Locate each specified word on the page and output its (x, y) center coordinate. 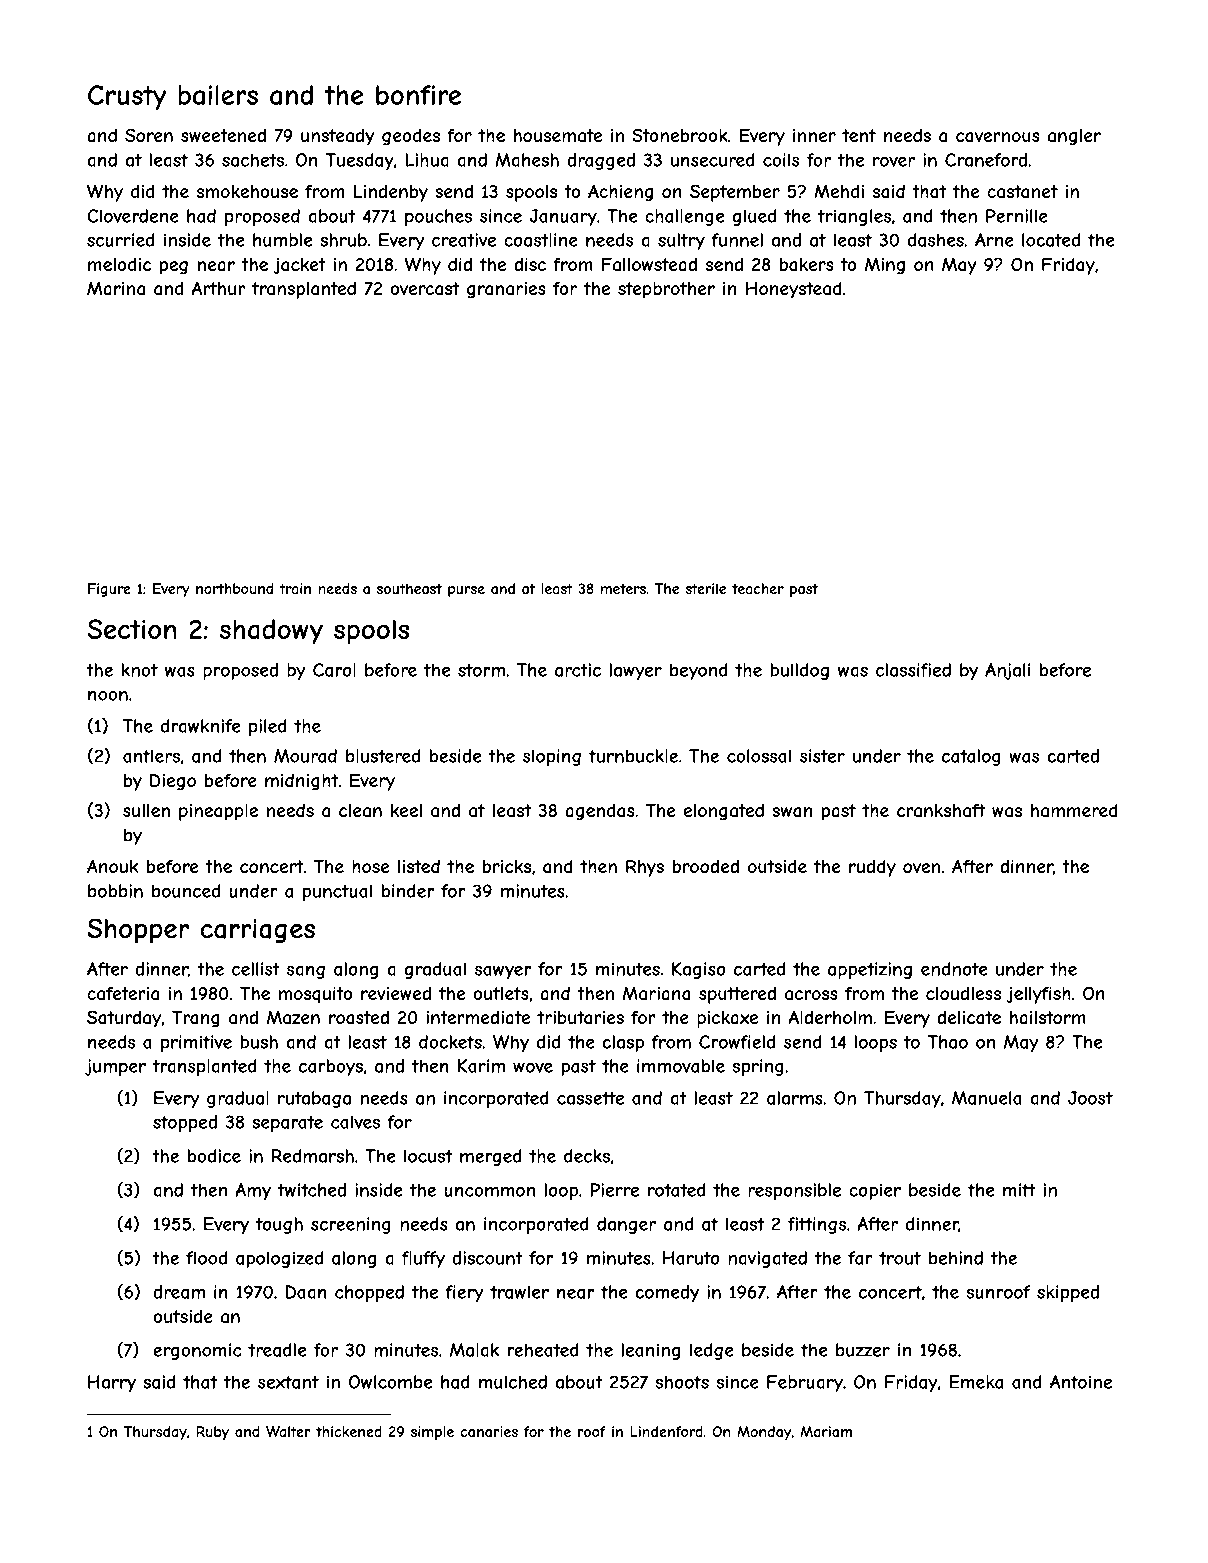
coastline (541, 240)
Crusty (127, 97)
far (860, 1258)
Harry (112, 1383)
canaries (489, 1431)
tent (859, 135)
